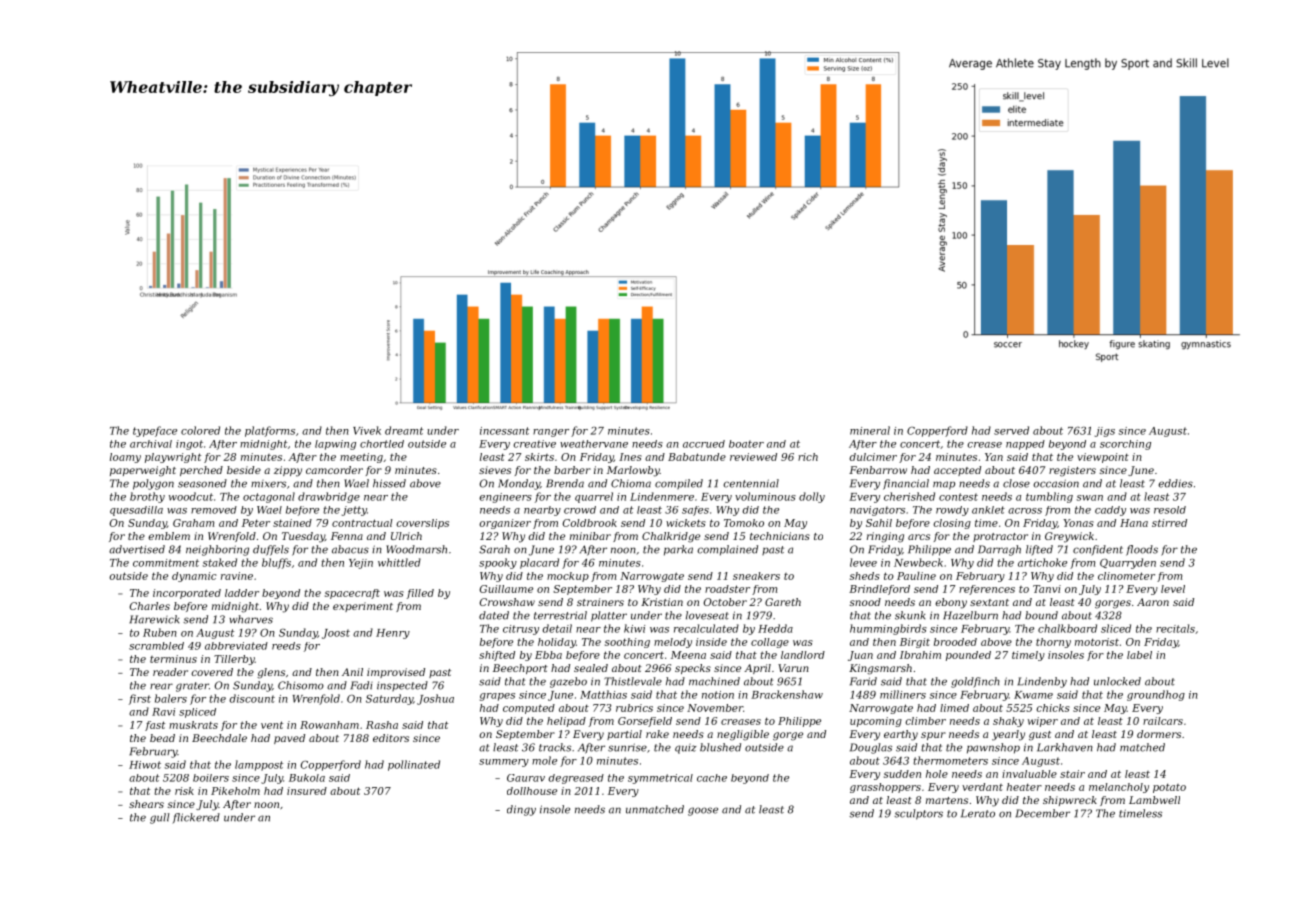 This document has width=1308, height=924. Describe the element at coordinates (594, 497) in the document. I see `quarrel` at that location.
